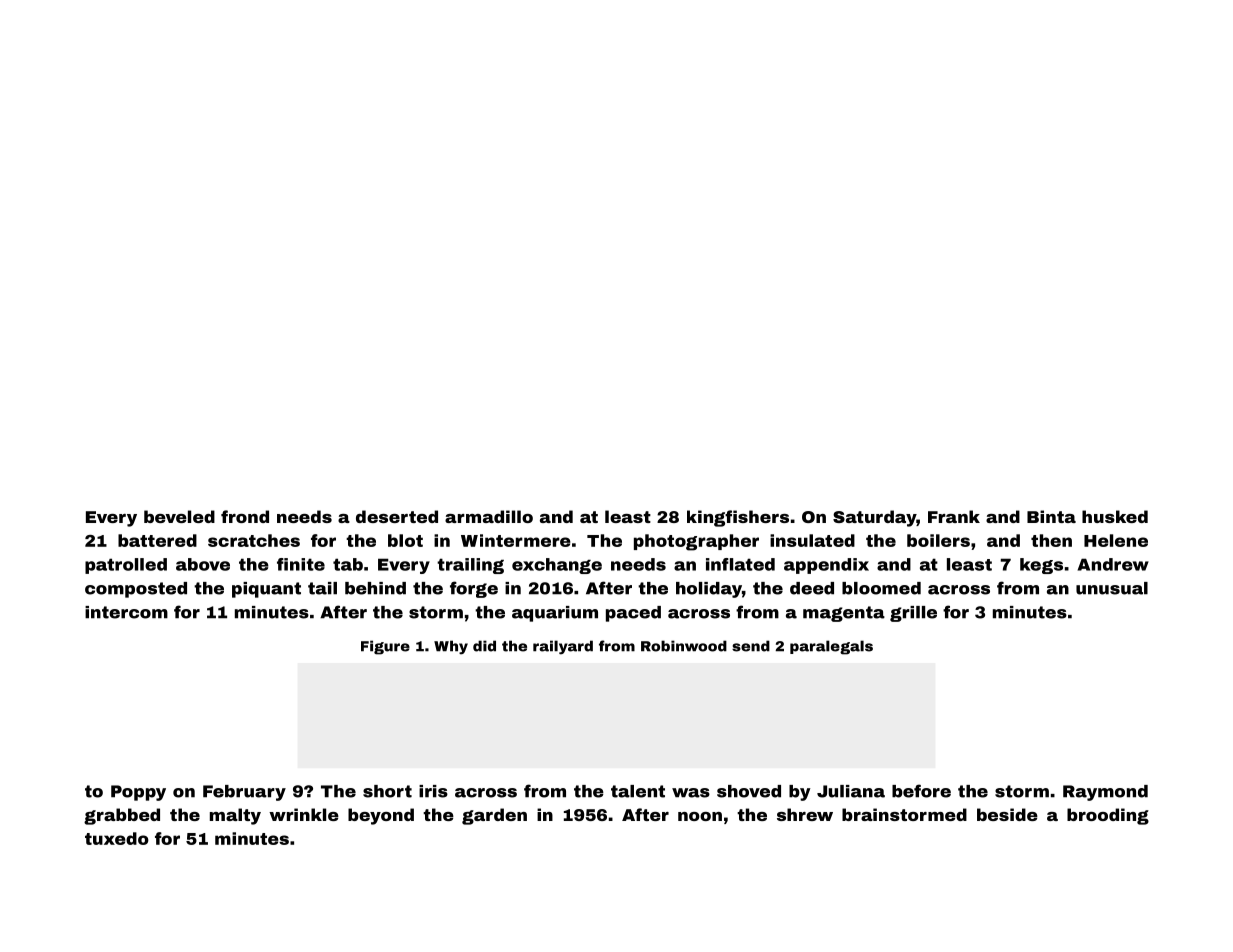  Describe the element at coordinates (1116, 540) in the image. I see `Helene` at that location.
